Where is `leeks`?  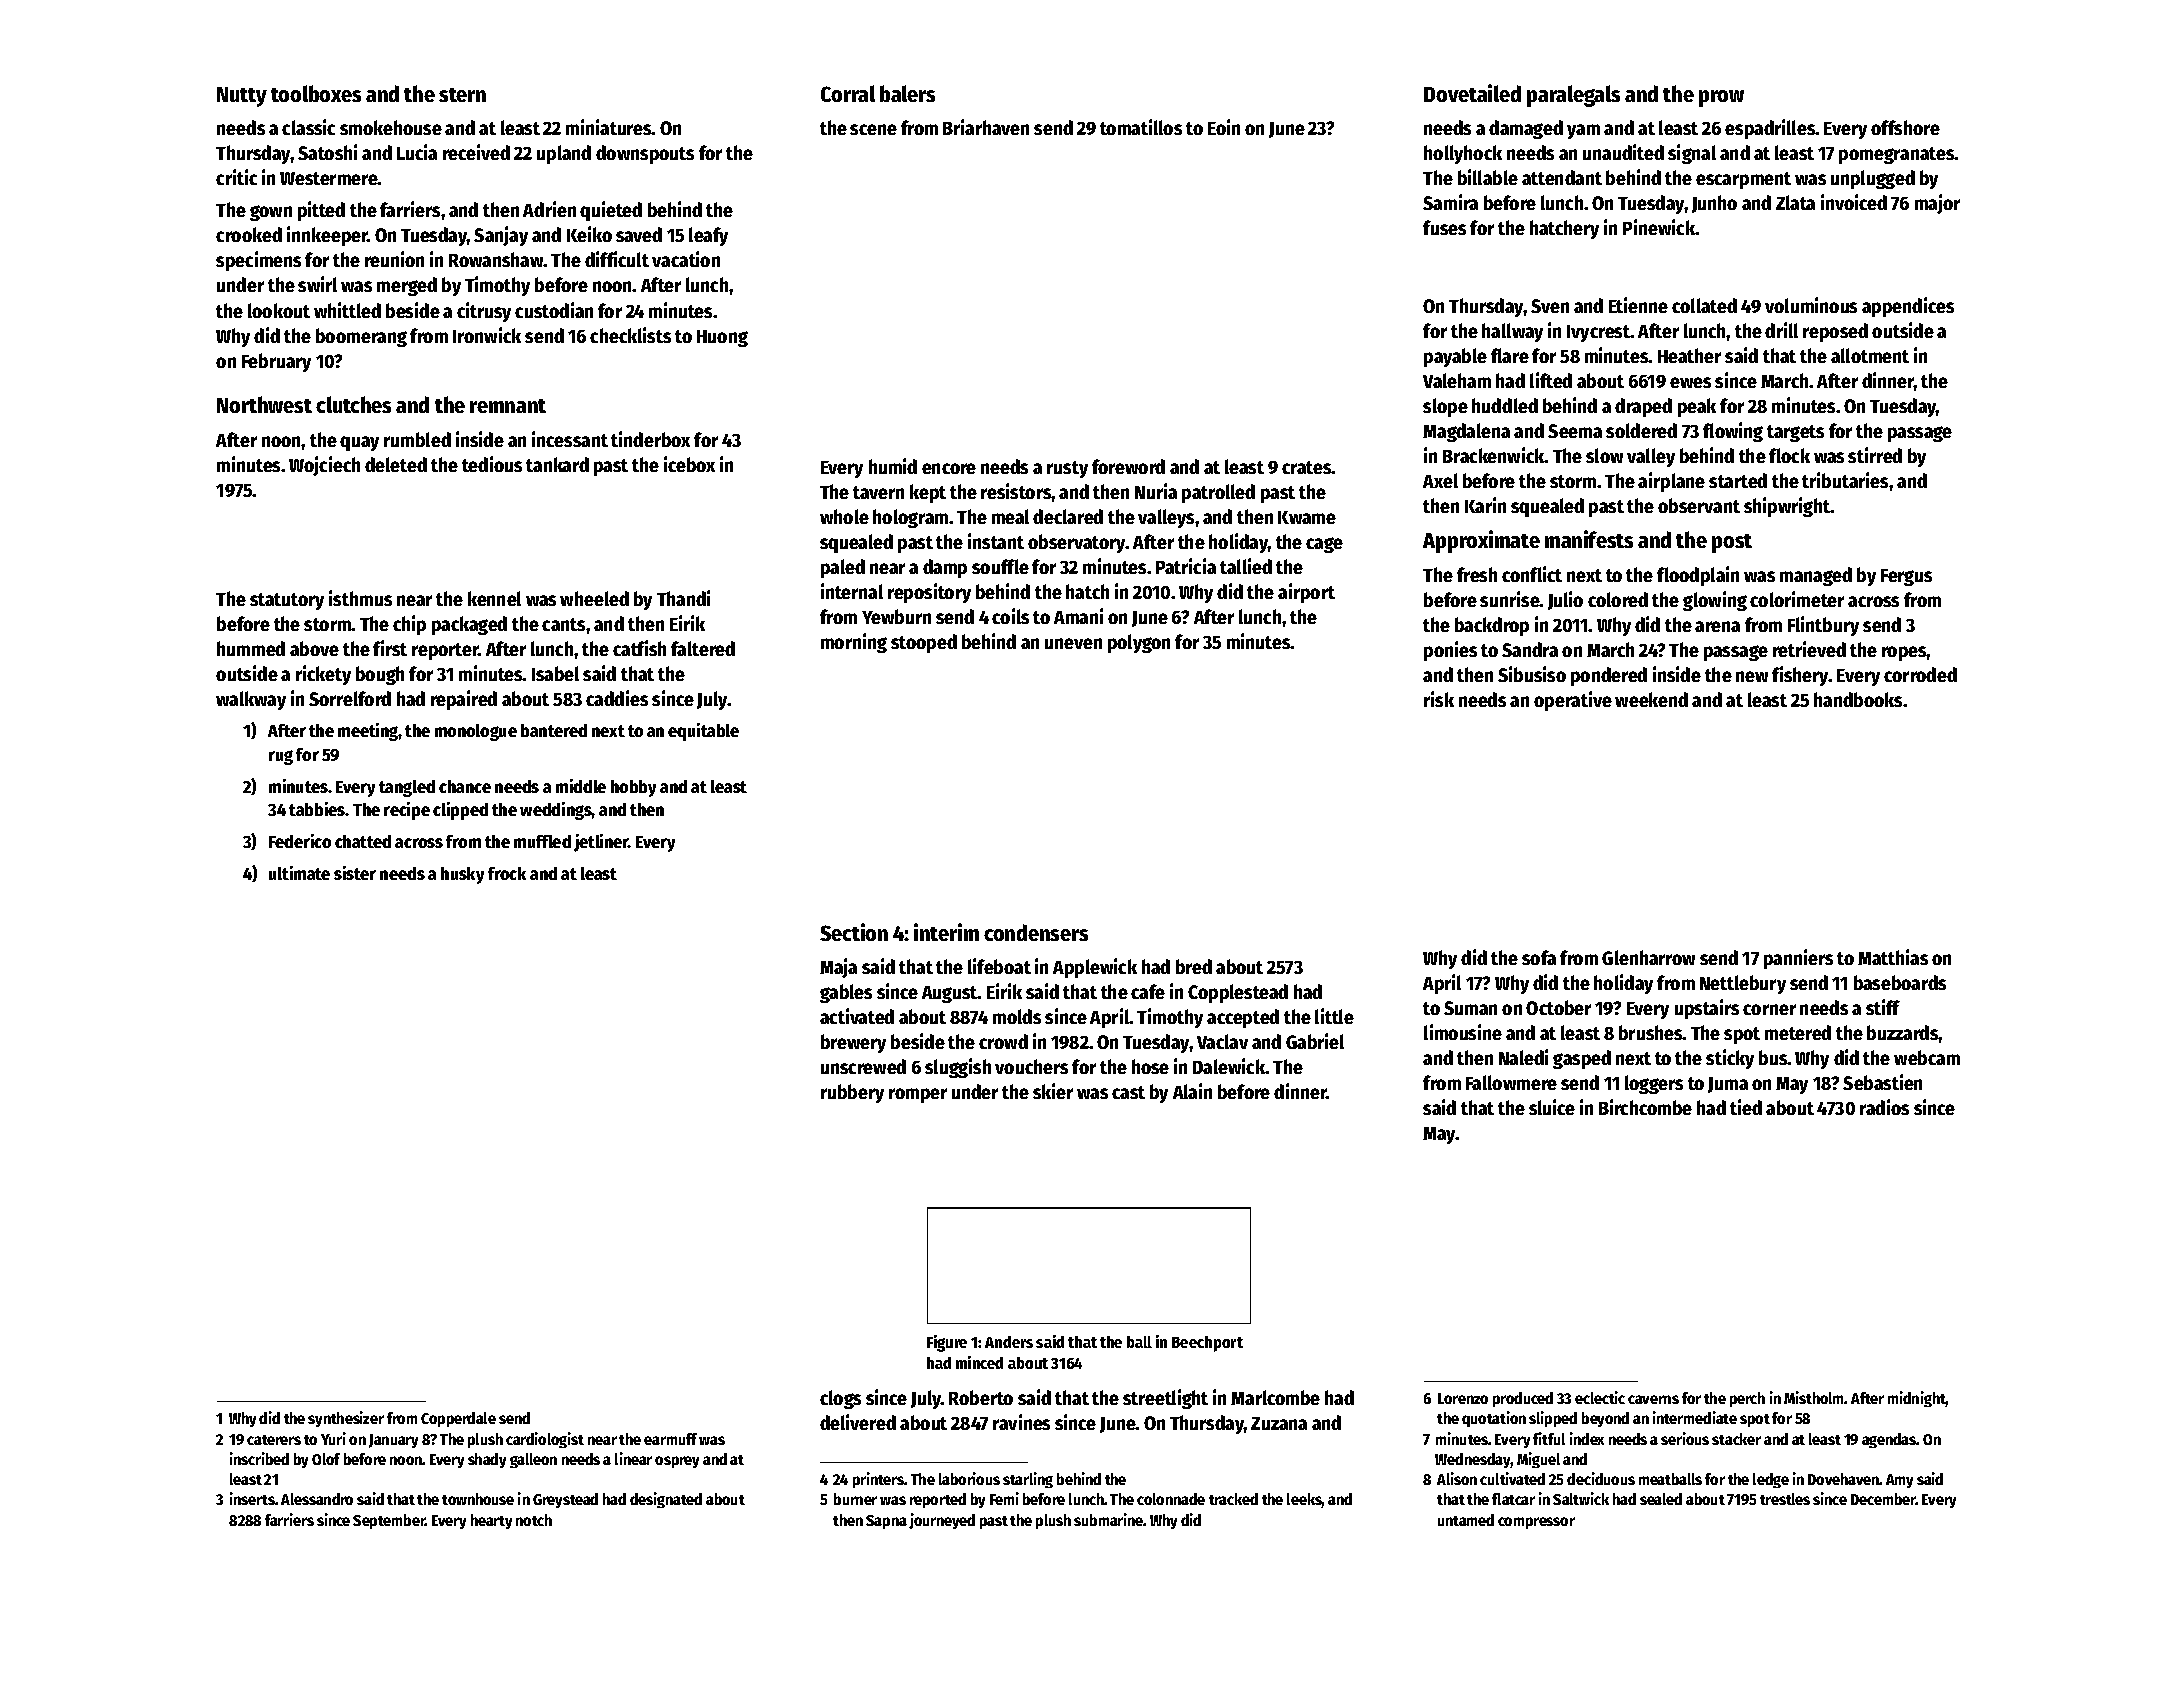 leeks is located at coordinates (1304, 1500).
